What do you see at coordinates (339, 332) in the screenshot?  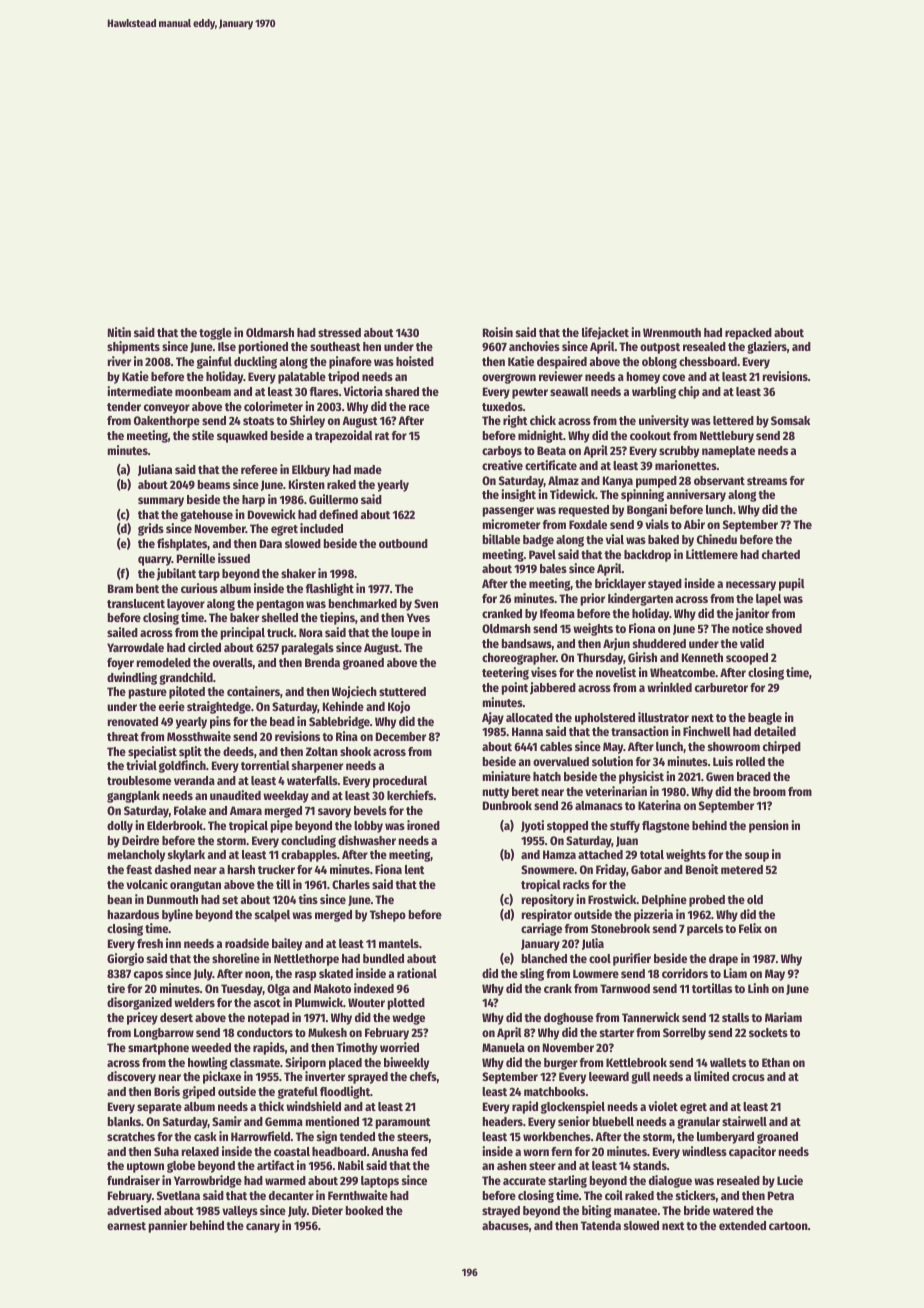 I see `stressed` at bounding box center [339, 332].
